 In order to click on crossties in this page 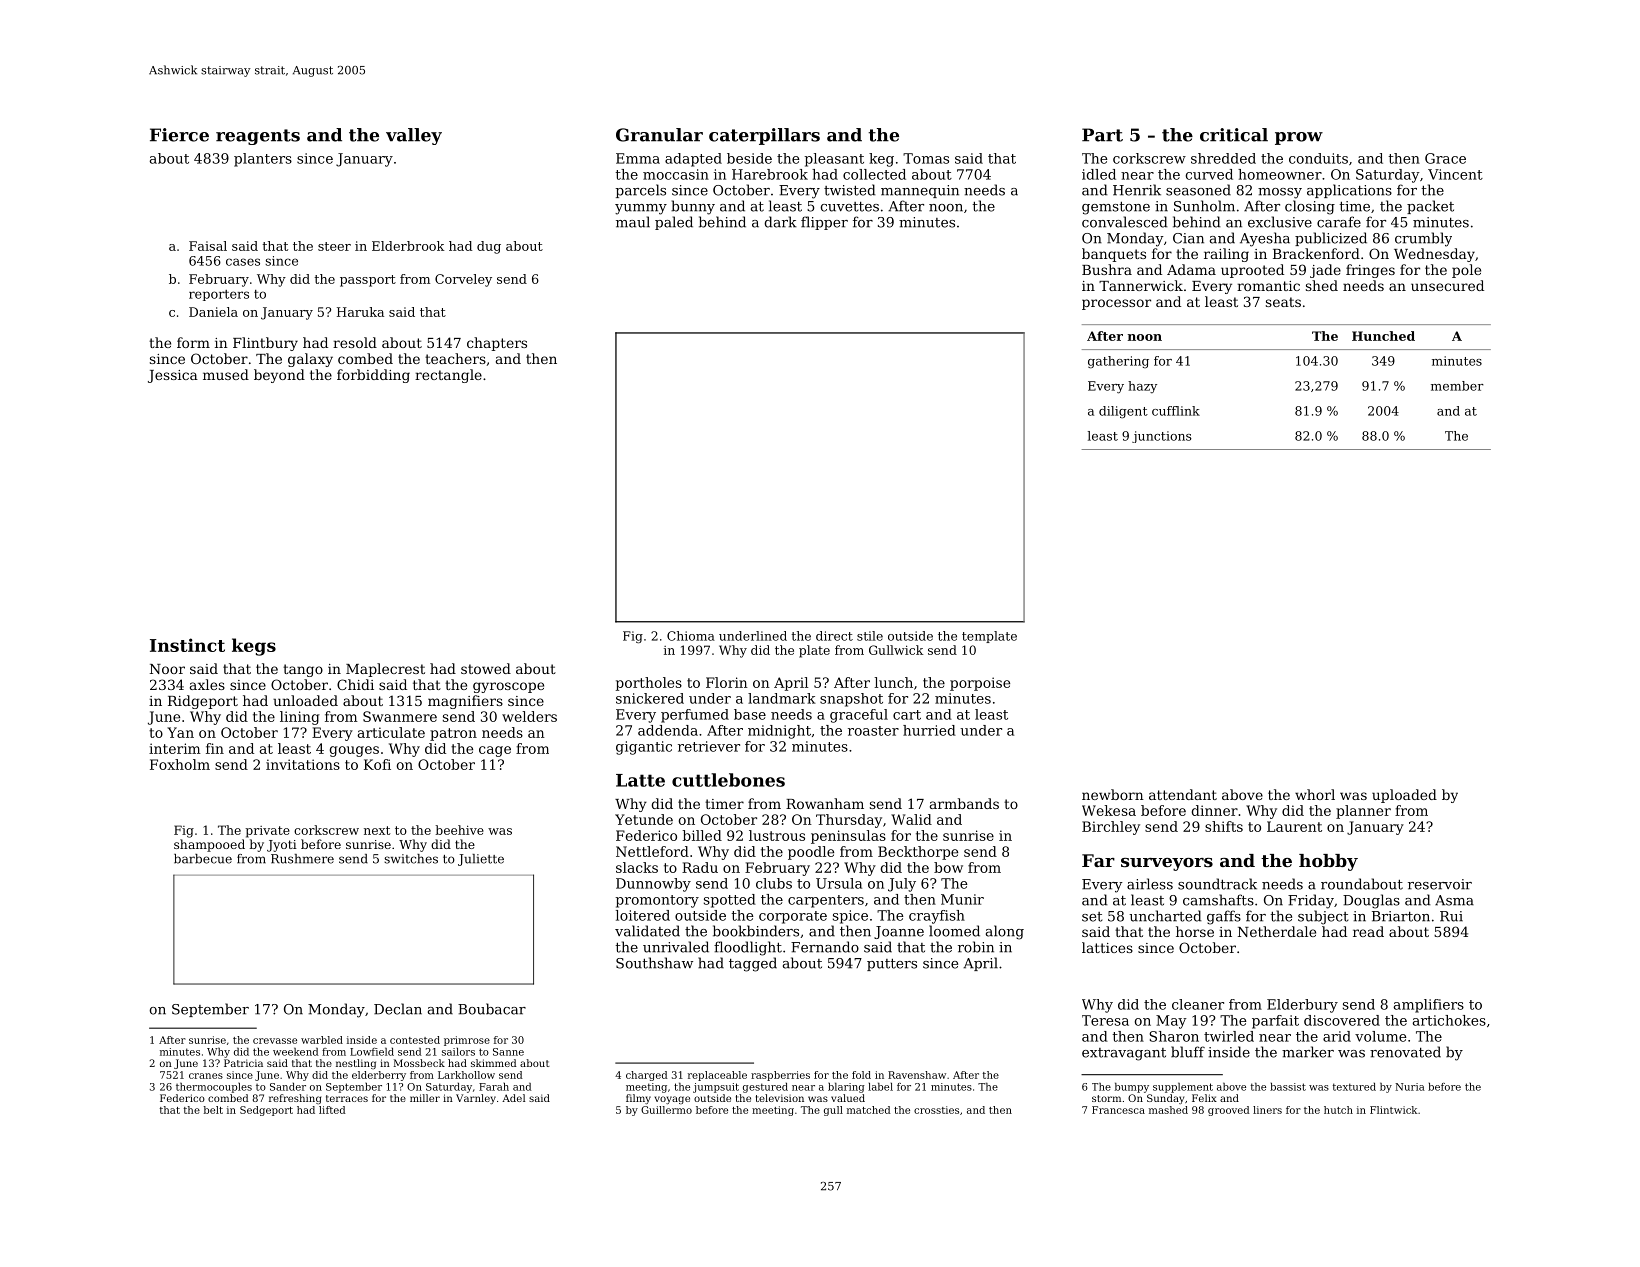, I will do `click(936, 1110)`.
